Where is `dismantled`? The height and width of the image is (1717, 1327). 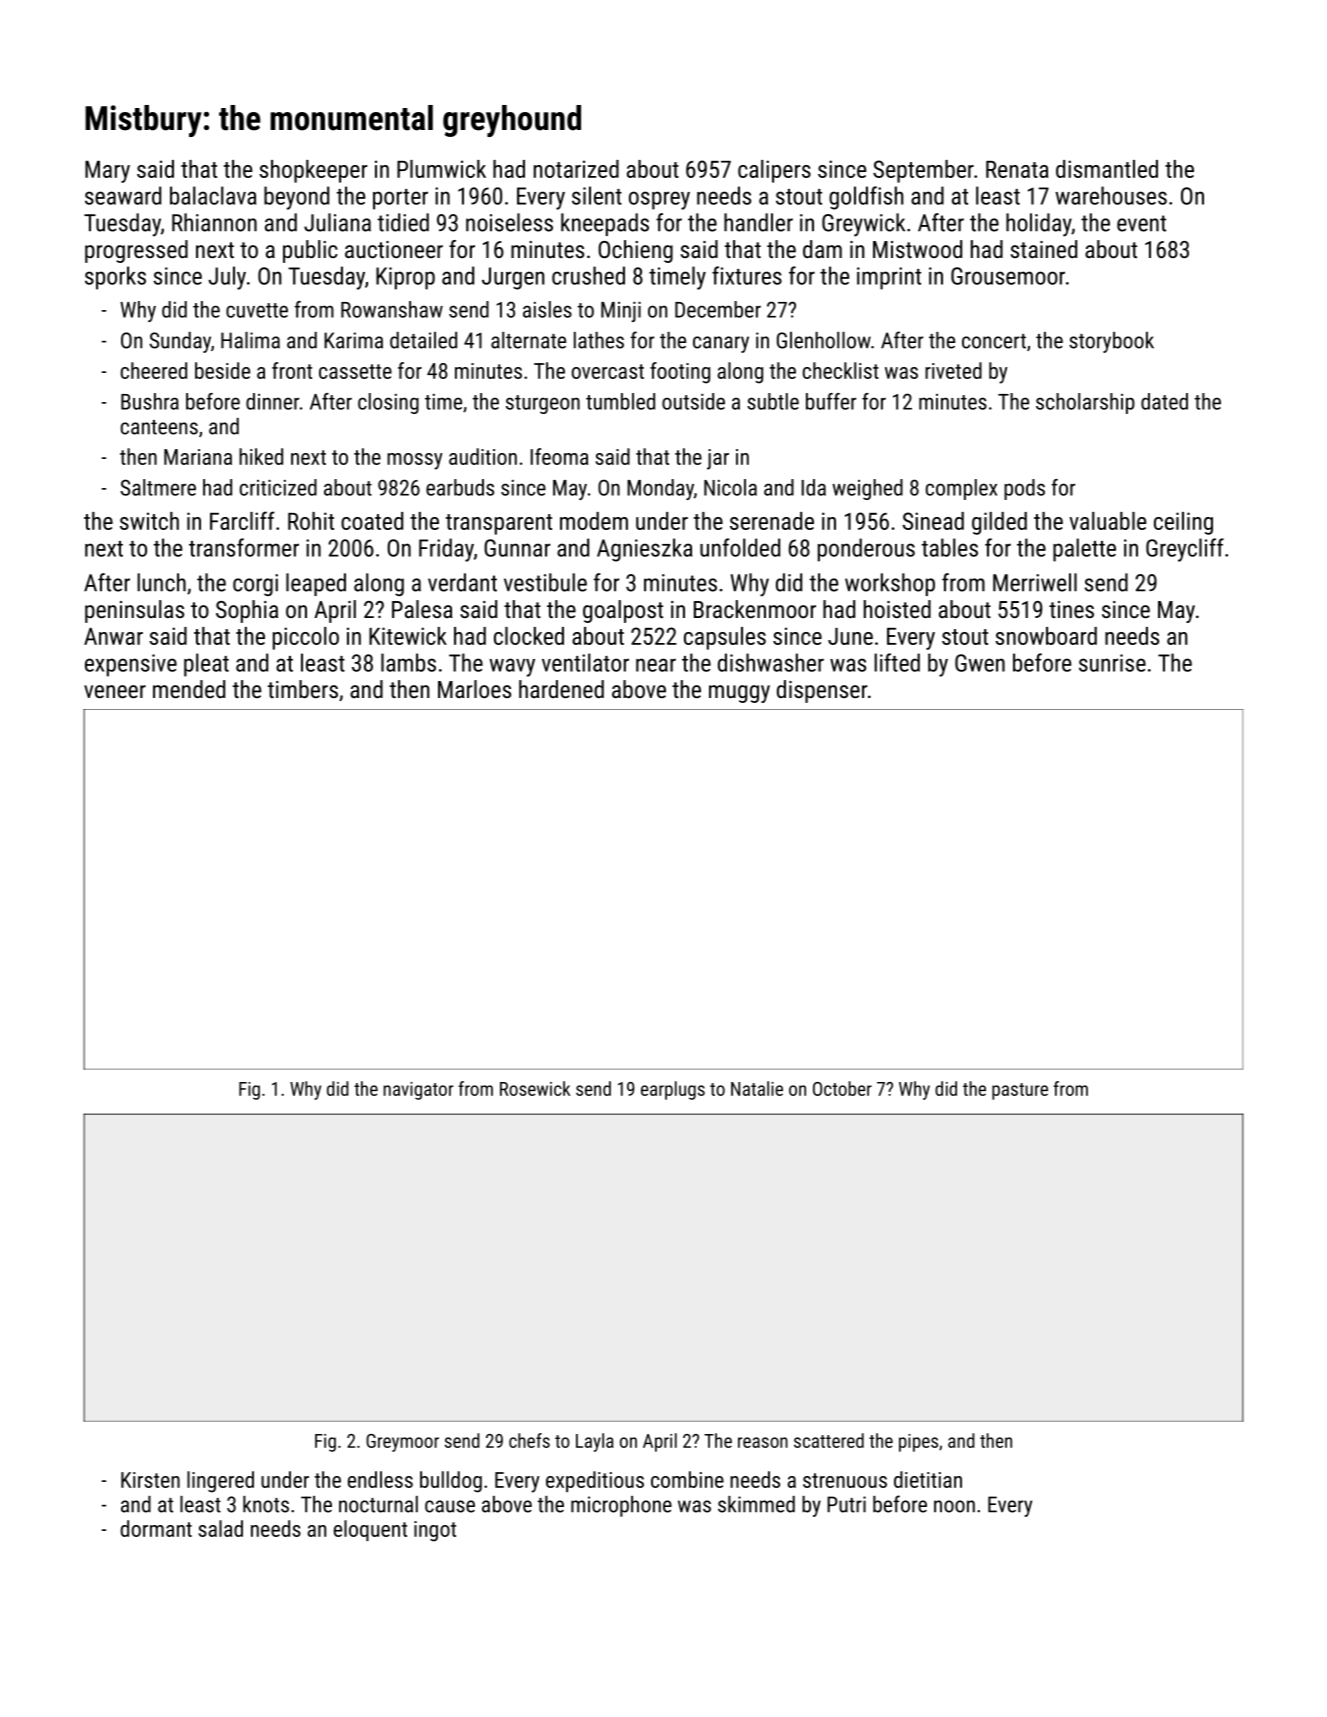 dismantled is located at coordinates (1107, 169).
